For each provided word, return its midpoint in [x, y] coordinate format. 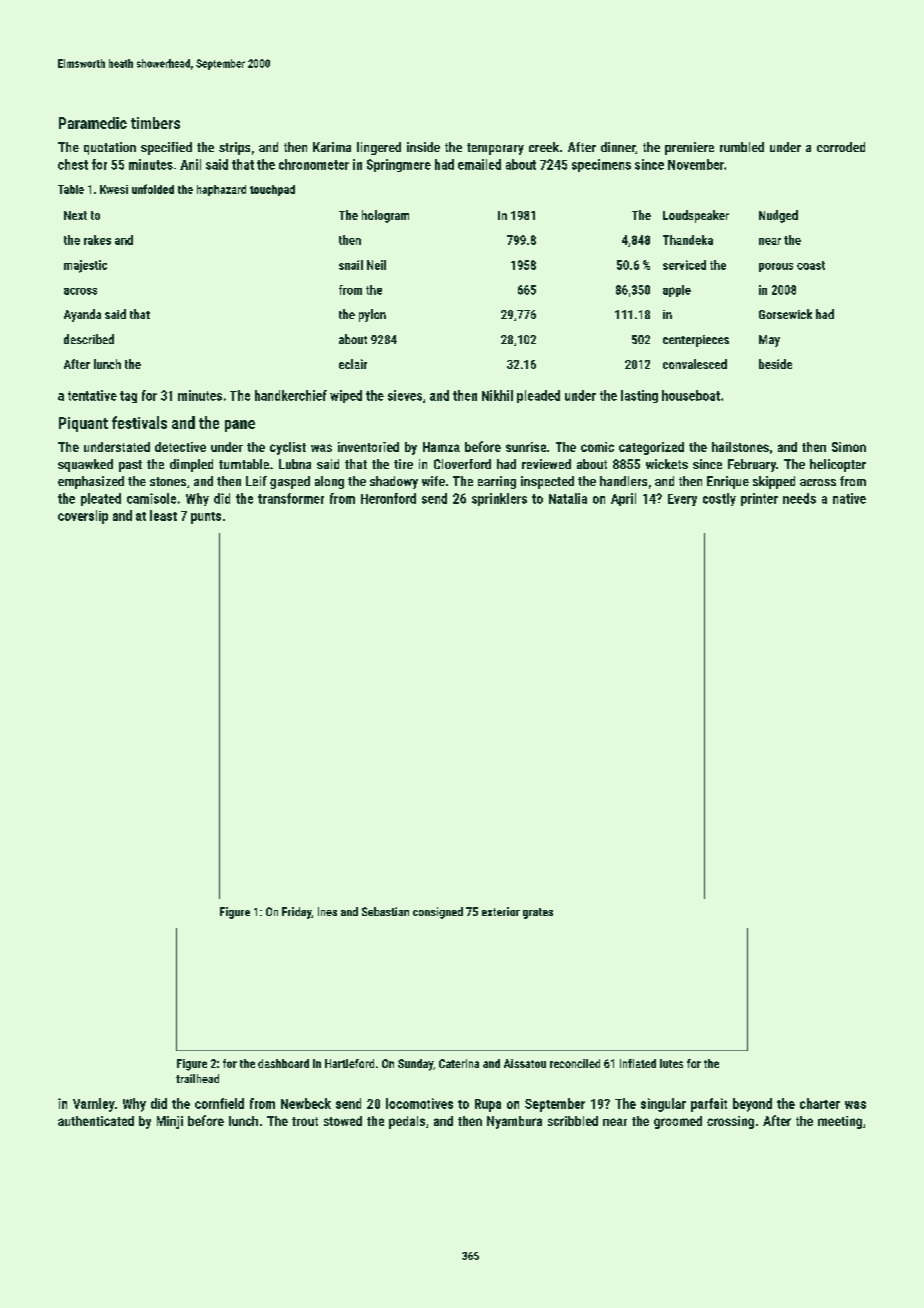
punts [206, 518]
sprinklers [499, 499]
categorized [651, 448]
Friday [296, 913]
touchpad [272, 190]
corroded [841, 147]
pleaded [538, 396]
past [130, 466]
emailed [479, 164]
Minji [170, 1122]
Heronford [388, 498]
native [849, 498]
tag [128, 397]
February [752, 465]
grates [538, 913]
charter [820, 1103]
